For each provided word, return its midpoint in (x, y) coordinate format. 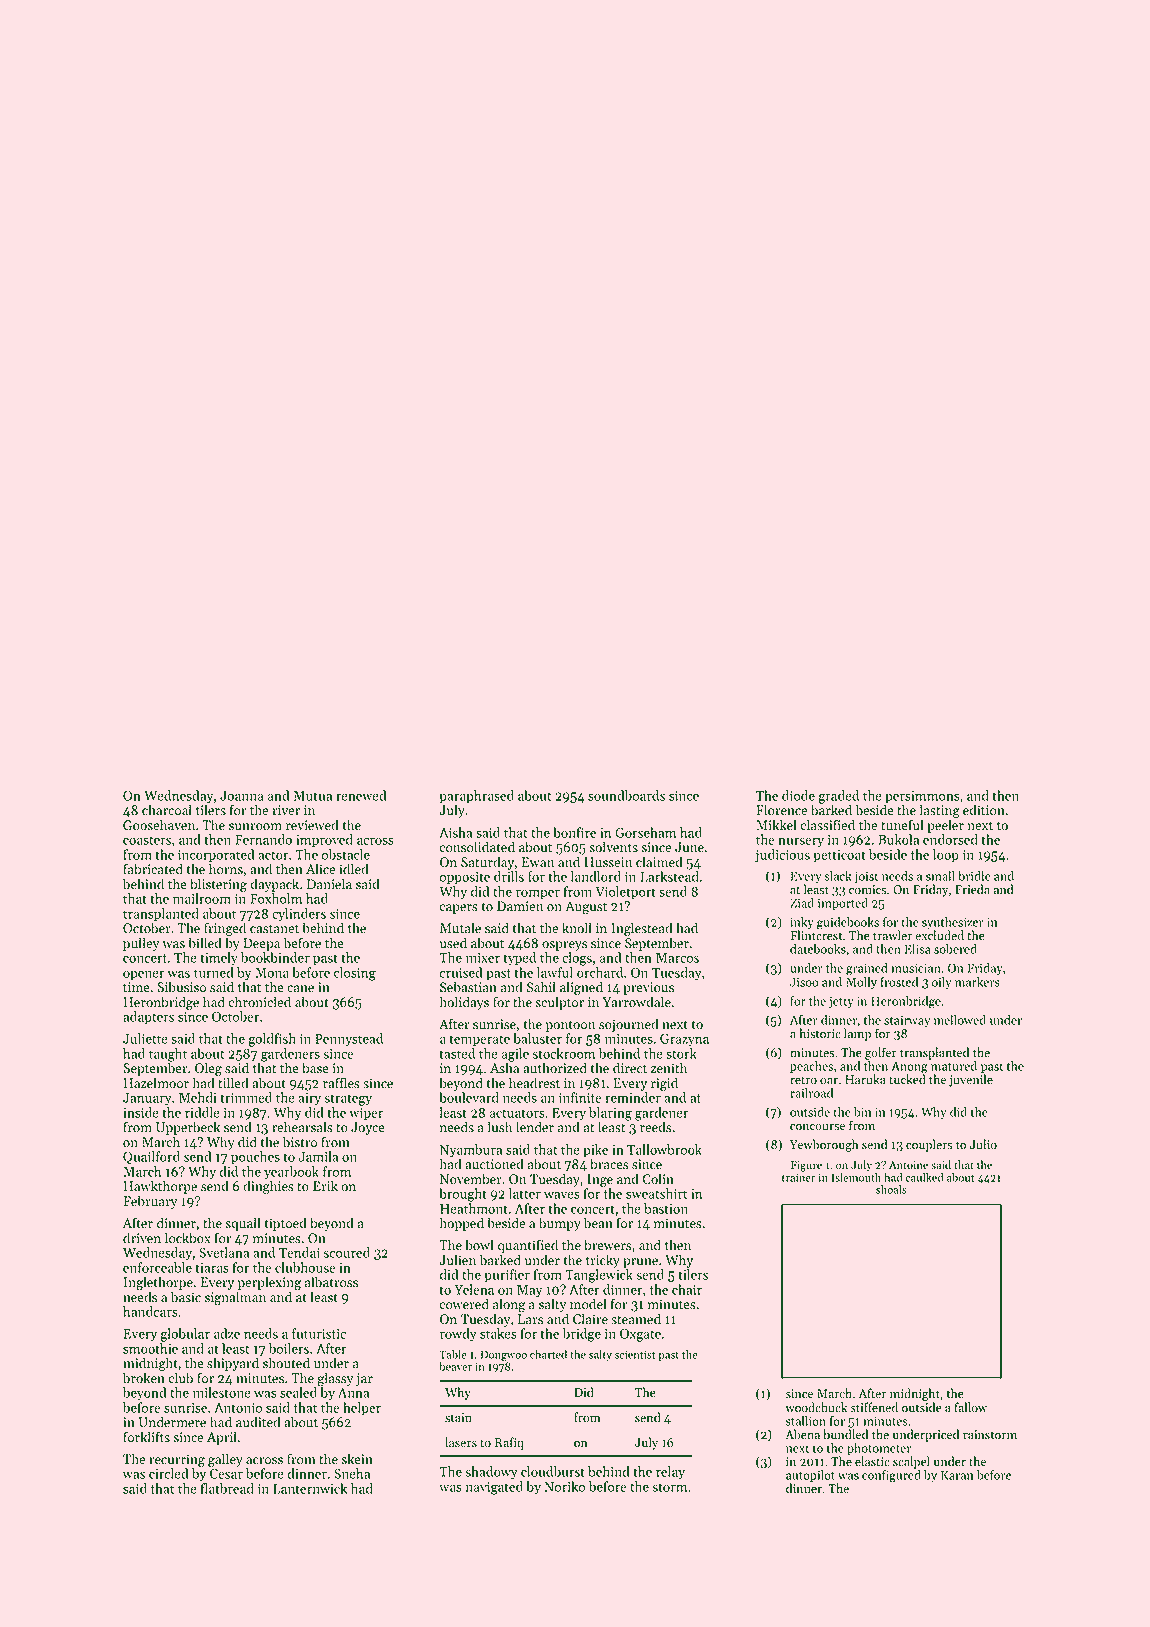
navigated (494, 1488)
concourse (817, 1127)
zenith (669, 1068)
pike (595, 1151)
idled (353, 869)
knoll (577, 928)
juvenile (971, 1080)
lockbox (188, 1238)
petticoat (839, 856)
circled (168, 1473)
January (147, 1099)
